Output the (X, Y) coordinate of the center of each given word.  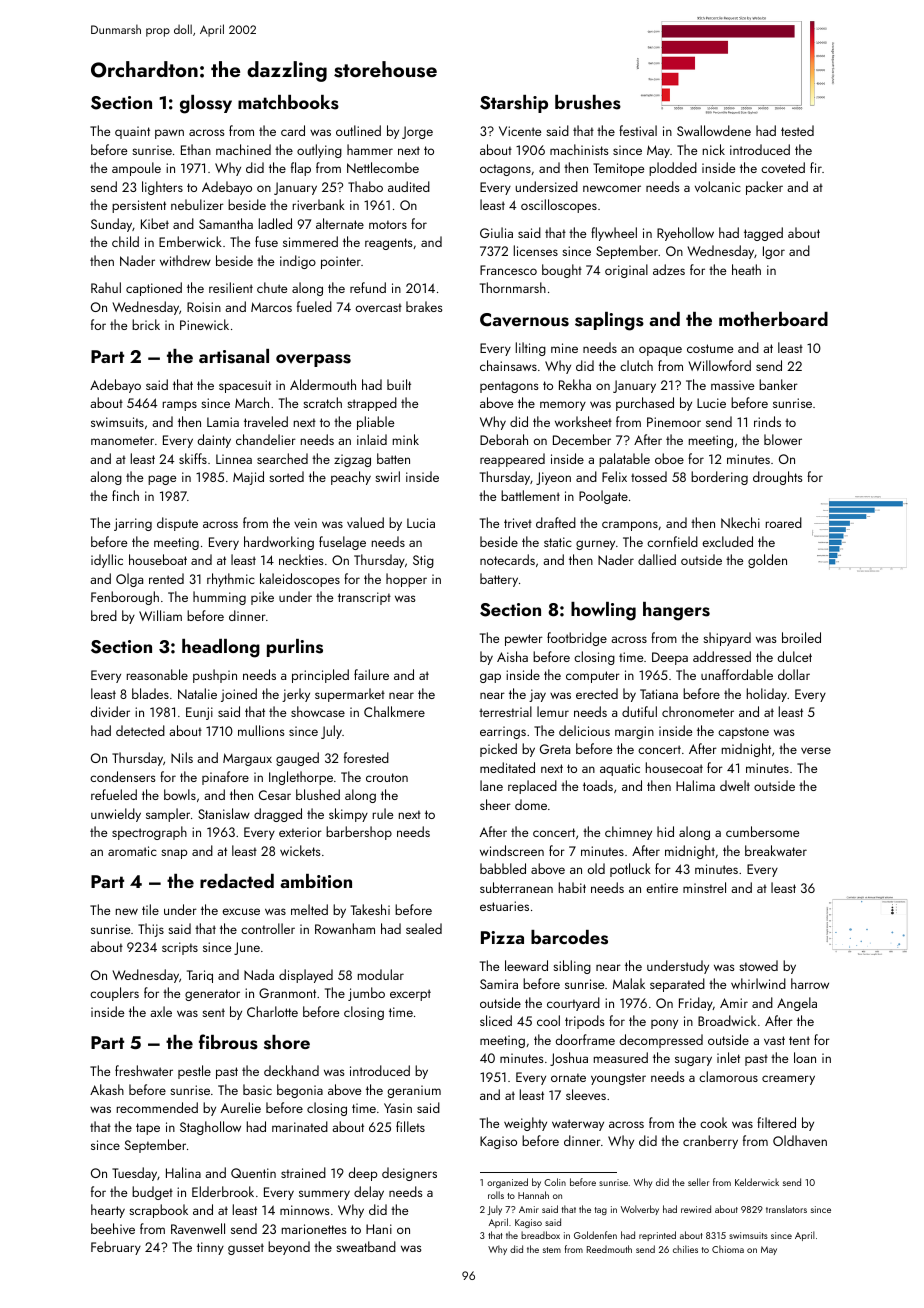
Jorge (417, 132)
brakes (424, 306)
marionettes (314, 1229)
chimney (628, 833)
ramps (180, 406)
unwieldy (116, 815)
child (125, 241)
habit (572, 887)
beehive (113, 1228)
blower (783, 439)
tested (797, 130)
